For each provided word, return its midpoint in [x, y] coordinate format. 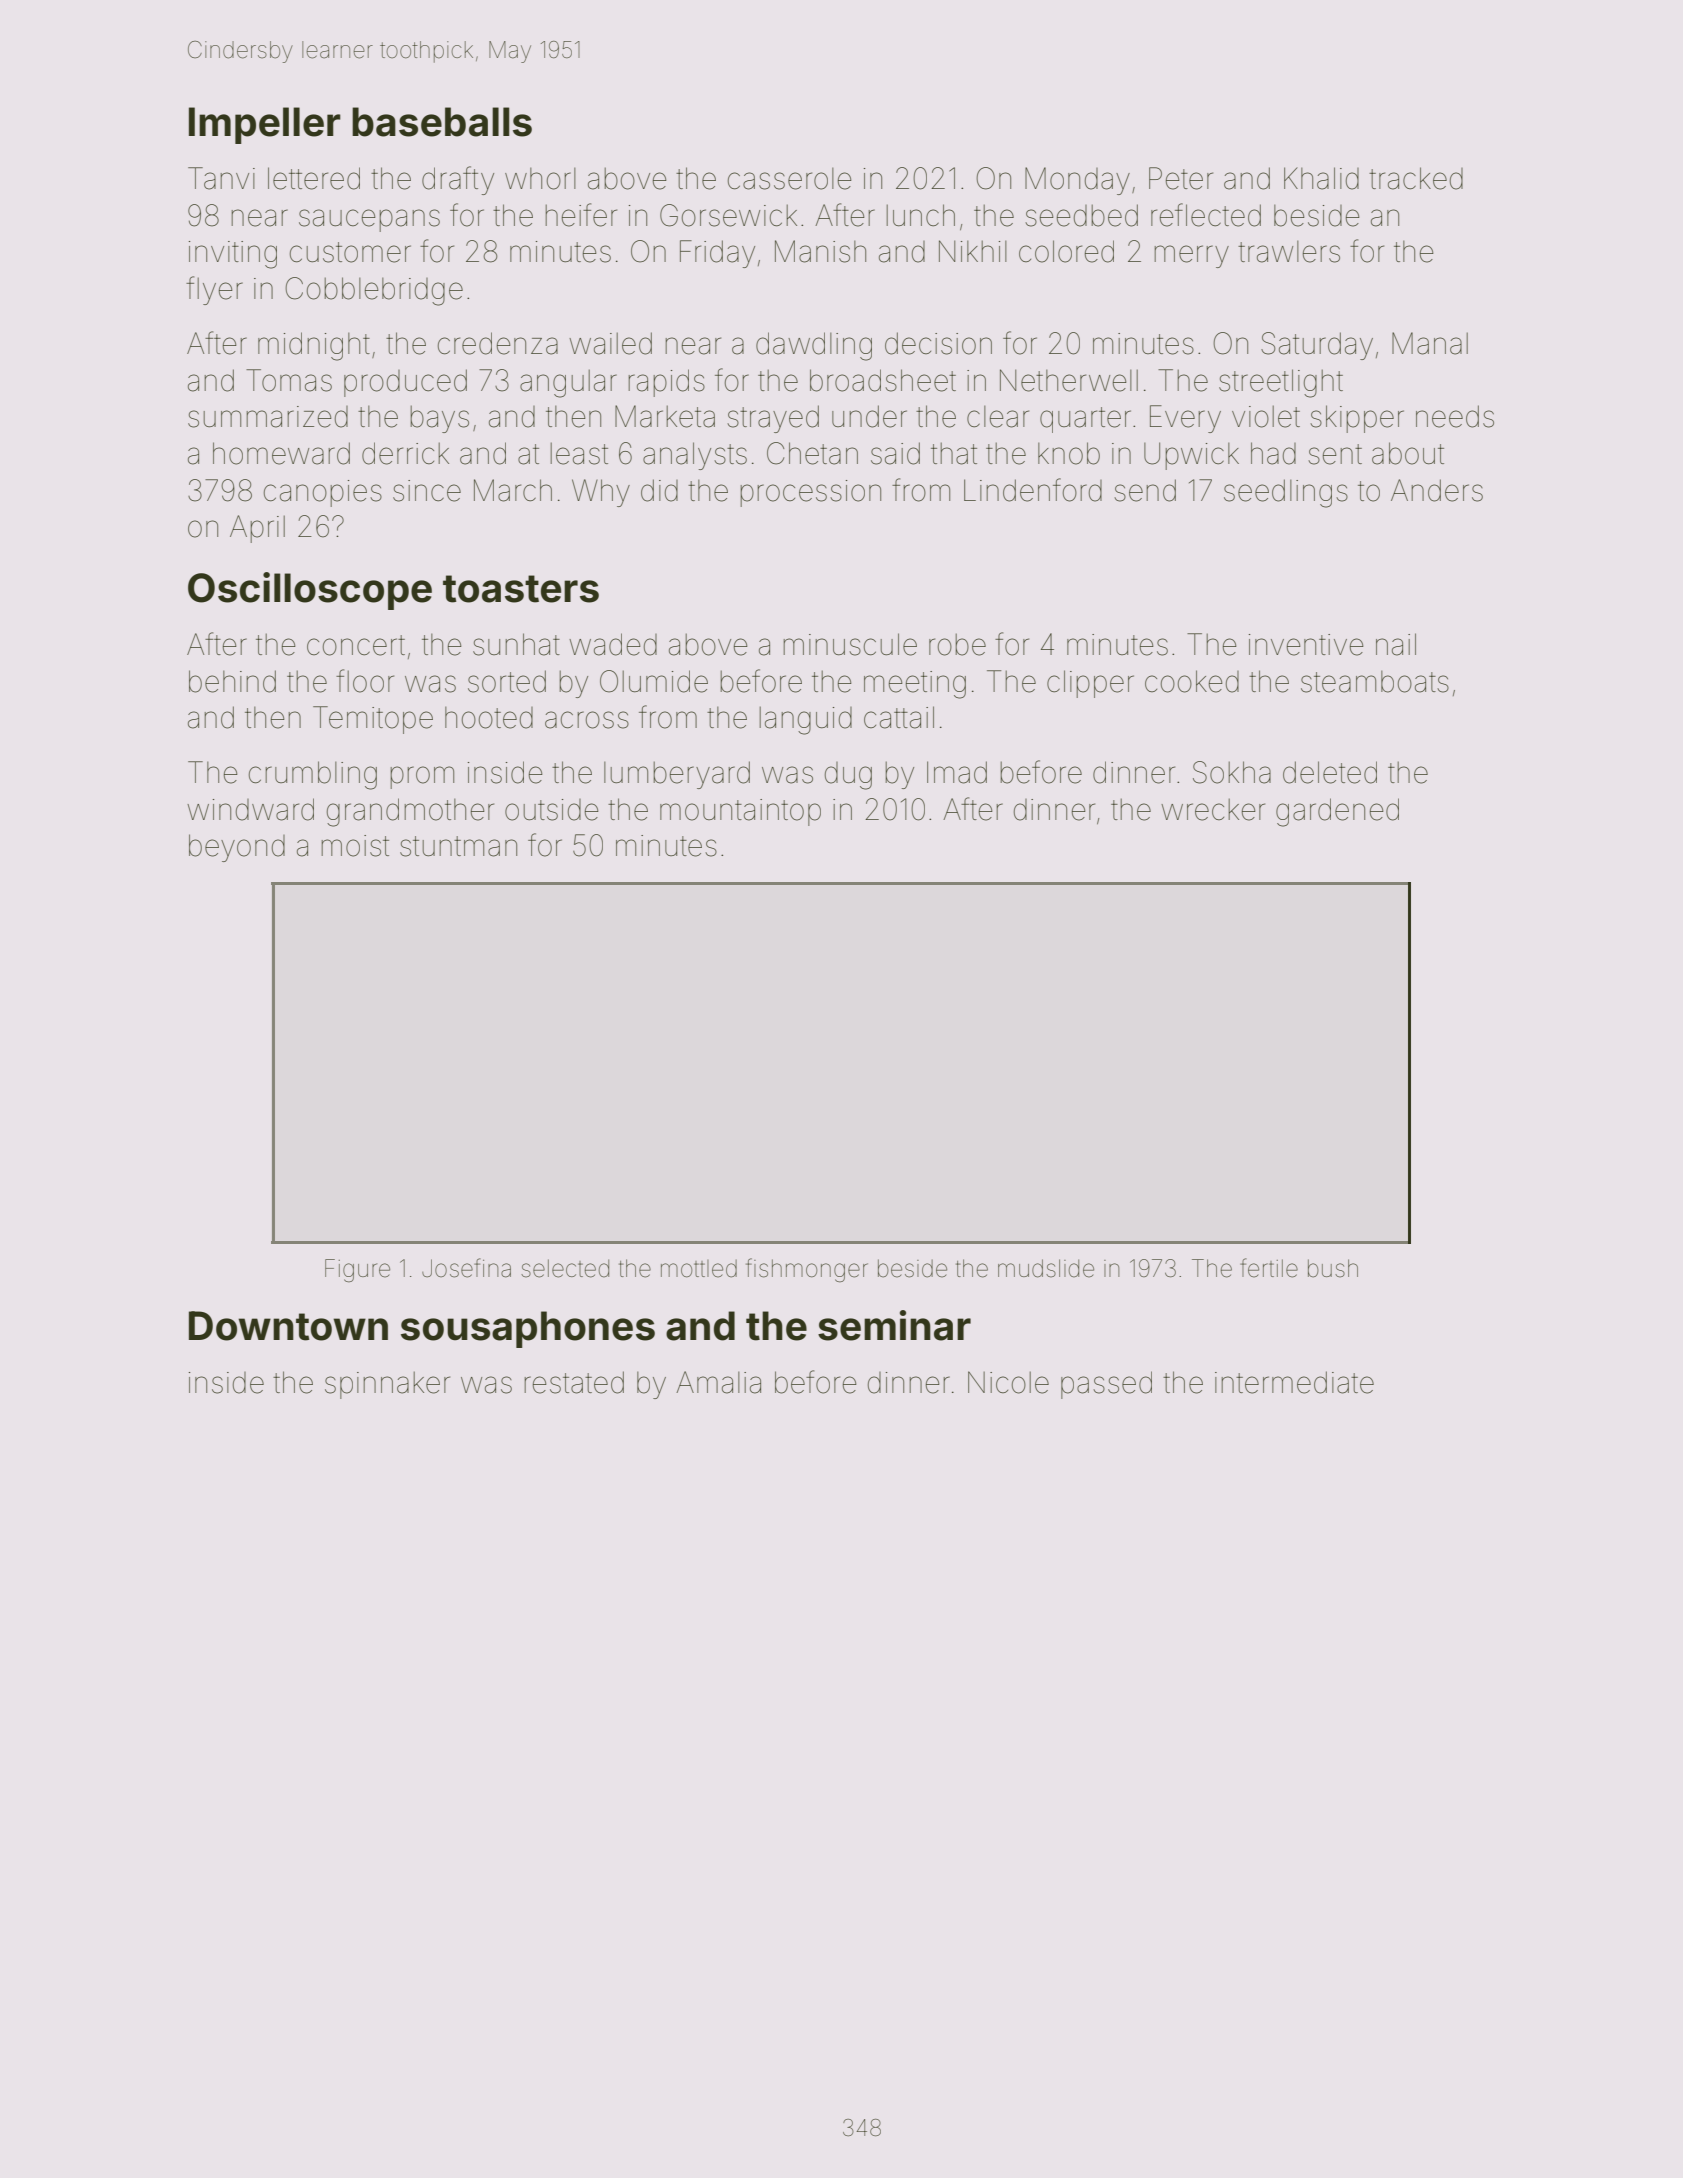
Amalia [718, 1382]
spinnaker [387, 1385]
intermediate [1294, 1382]
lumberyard [677, 775]
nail [1396, 644]
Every [1185, 419]
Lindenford [1033, 490]
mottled [699, 1269]
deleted [1330, 772]
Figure [357, 1270]
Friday [717, 254]
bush [1333, 1268]
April [257, 529]
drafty [458, 180]
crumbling [313, 775]
